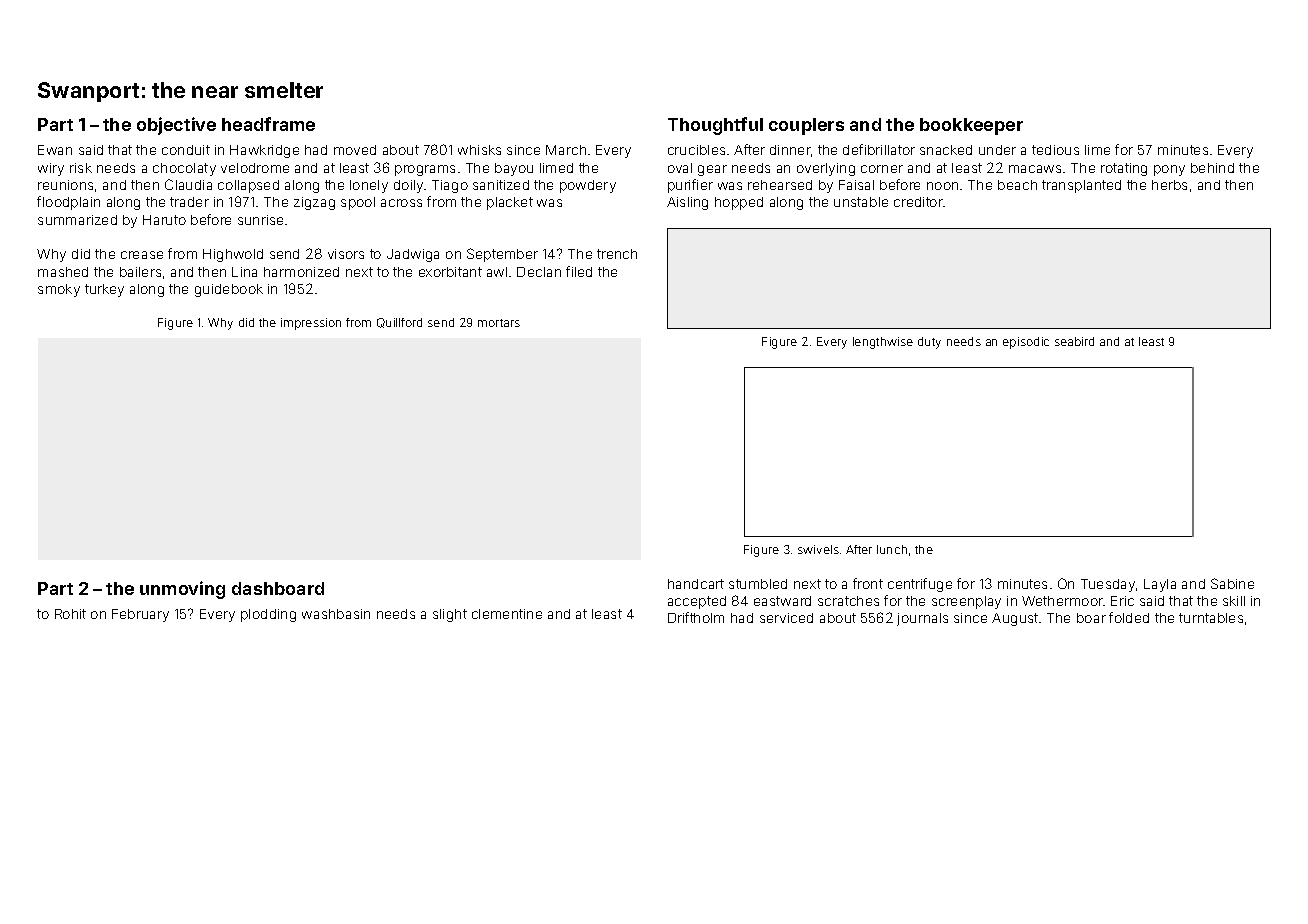 Image resolution: width=1308 pixels, height=924 pixels. Describe the element at coordinates (696, 584) in the image. I see `handcart` at that location.
